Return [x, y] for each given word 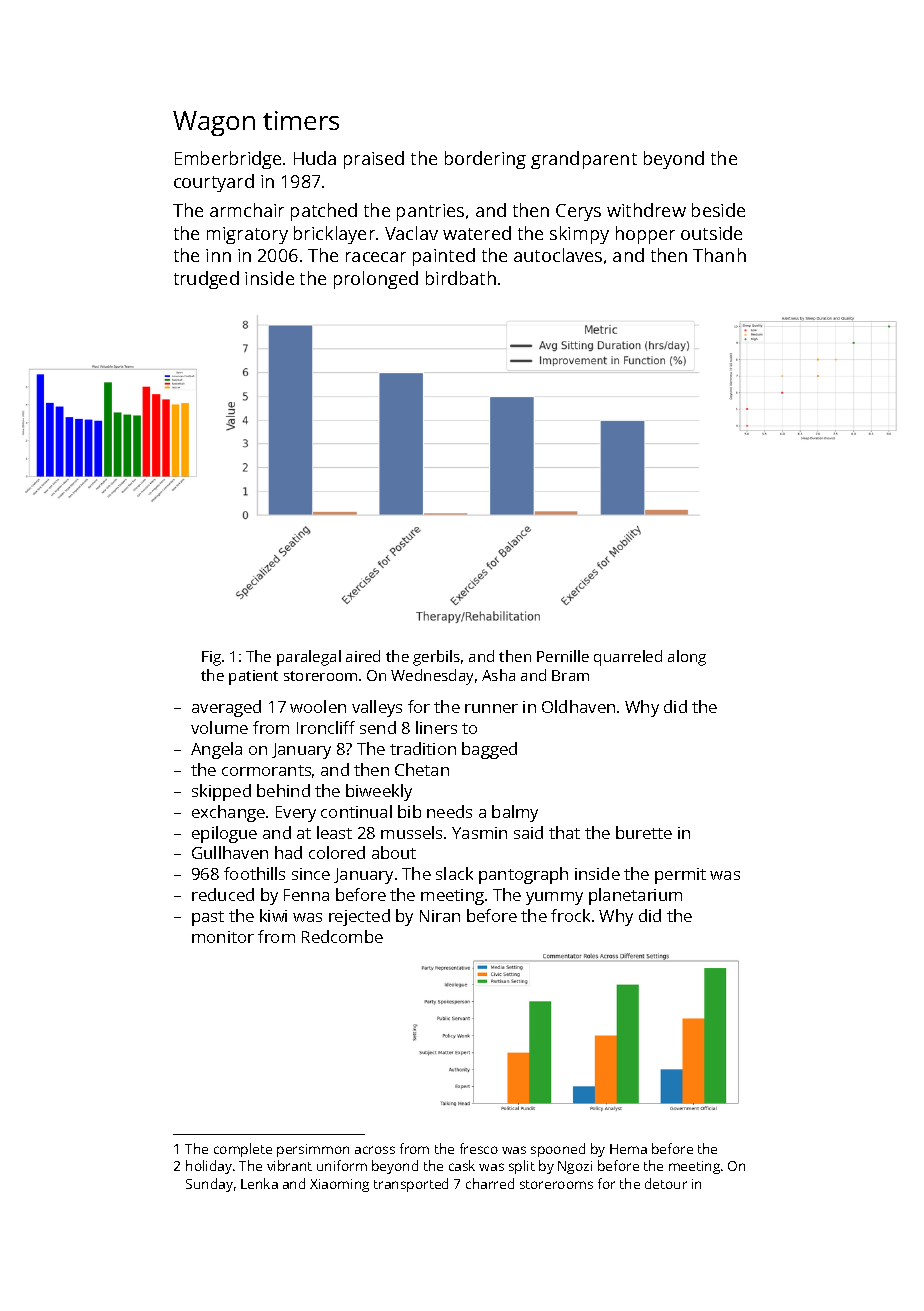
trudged [206, 280]
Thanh [719, 255]
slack [454, 873]
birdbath [461, 278]
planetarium [635, 896]
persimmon [313, 1150]
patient [253, 677]
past [208, 918]
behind [283, 790]
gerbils [436, 658]
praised [374, 160]
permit [680, 876]
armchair [247, 210]
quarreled [628, 658]
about [394, 852]
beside [718, 210]
